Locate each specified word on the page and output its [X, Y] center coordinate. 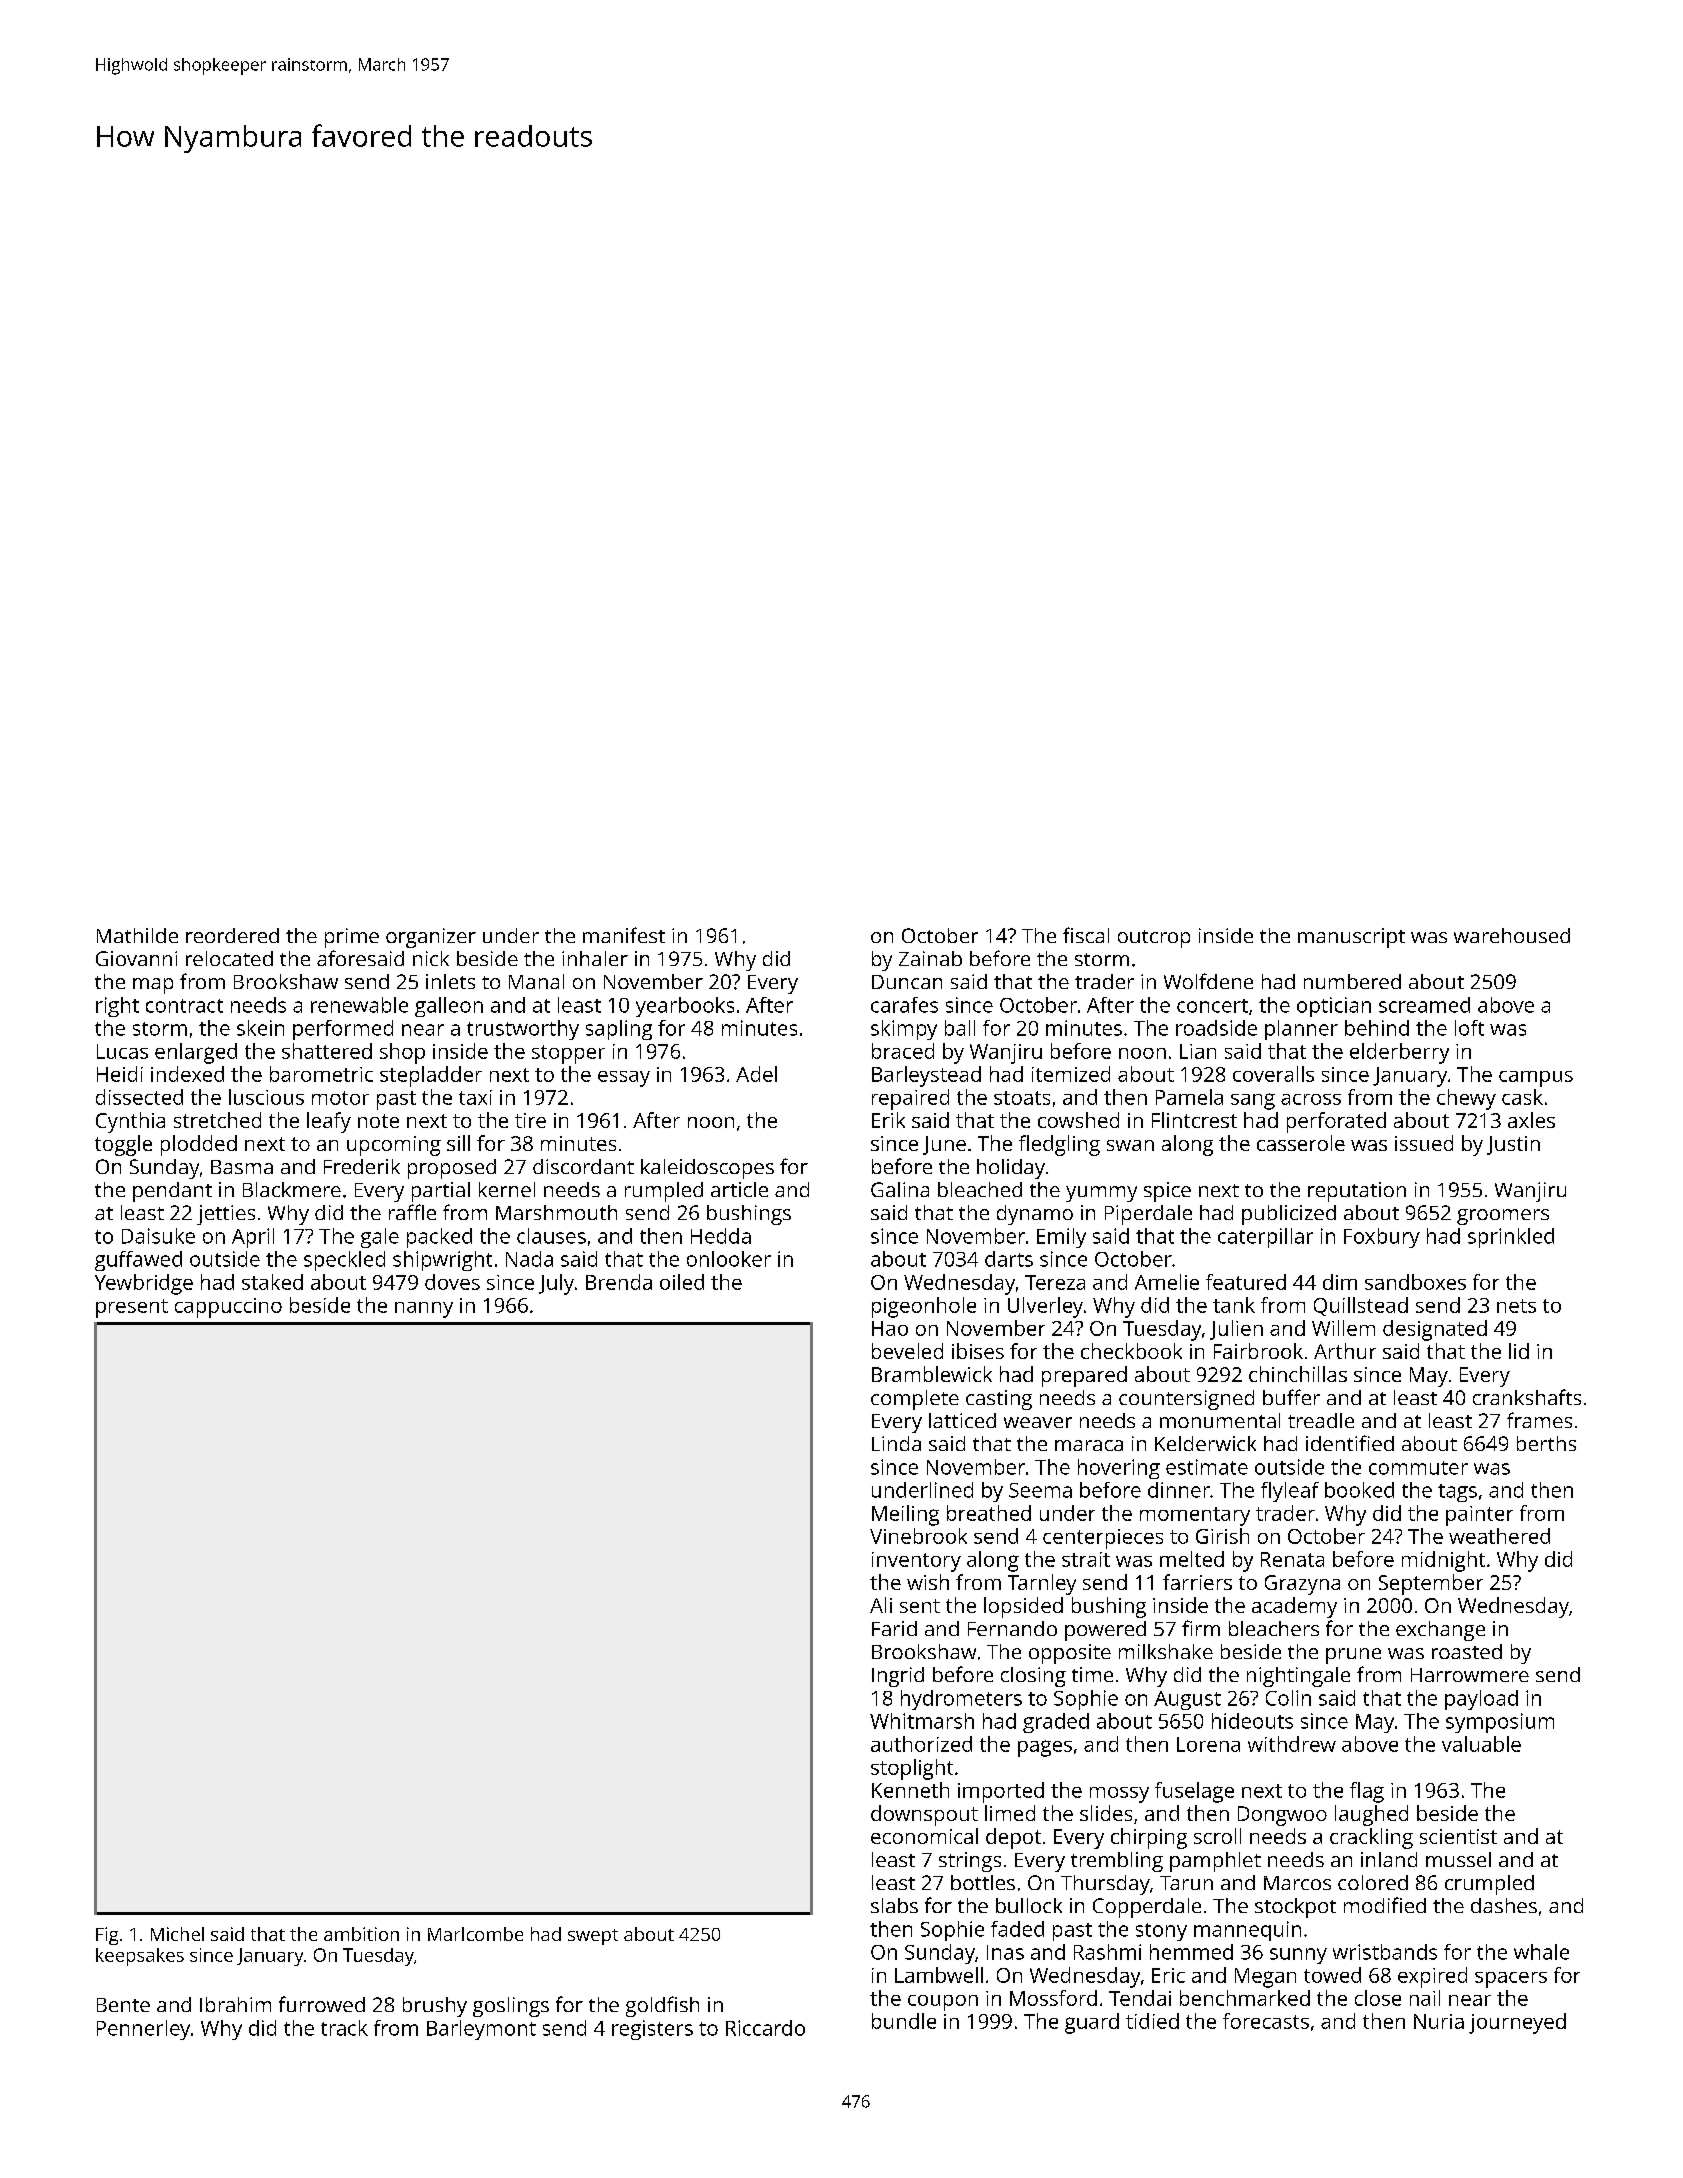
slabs [894, 1905]
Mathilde [137, 935]
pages [1045, 1748]
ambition [361, 1934]
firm [1201, 1628]
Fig [107, 1936]
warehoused [1512, 935]
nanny [424, 1310]
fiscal [1086, 935]
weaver [1038, 1422]
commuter [1418, 1468]
